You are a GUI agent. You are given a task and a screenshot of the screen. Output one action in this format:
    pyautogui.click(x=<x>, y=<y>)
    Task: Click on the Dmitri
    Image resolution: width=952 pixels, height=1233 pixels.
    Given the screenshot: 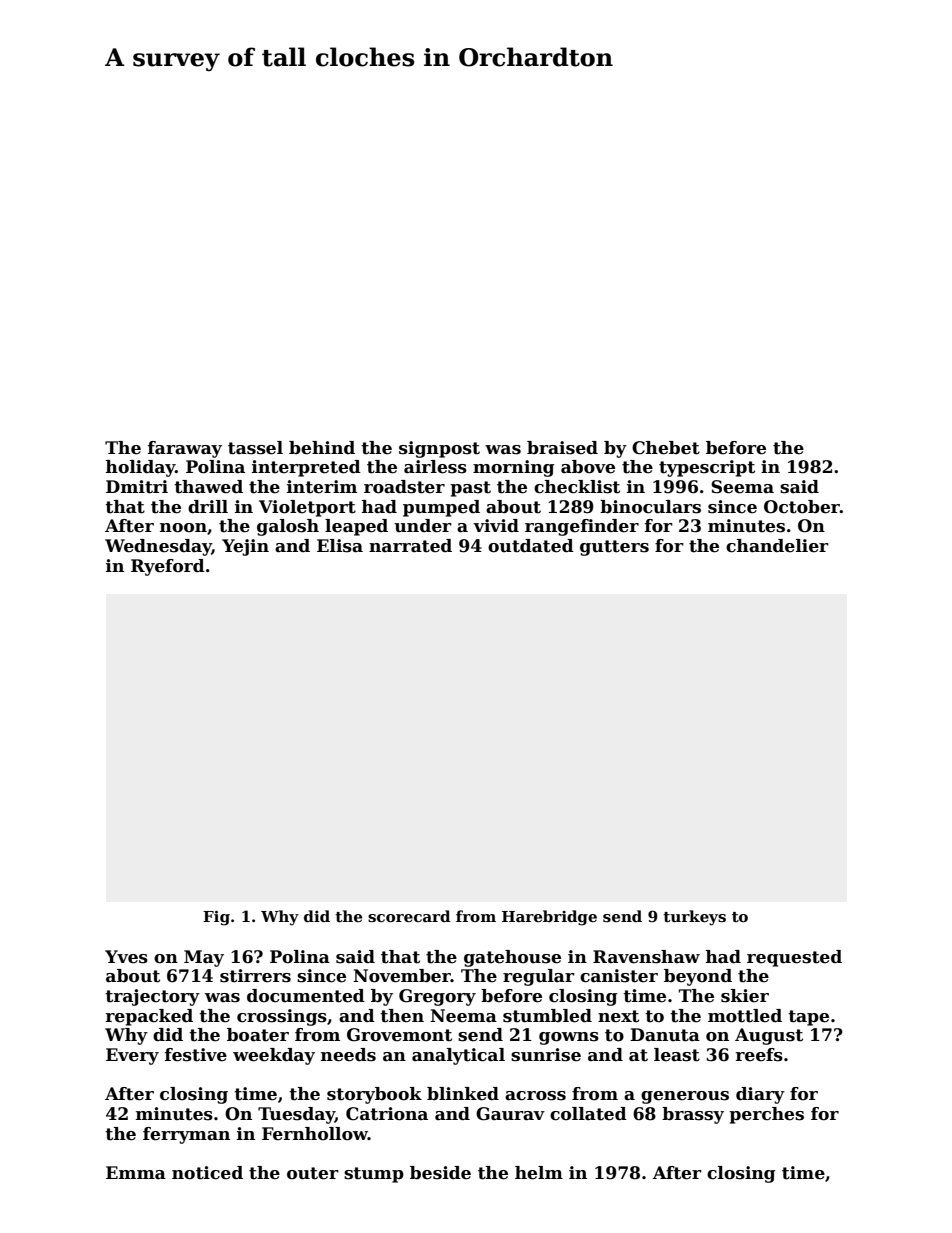 What is the action you would take?
    pyautogui.click(x=137, y=487)
